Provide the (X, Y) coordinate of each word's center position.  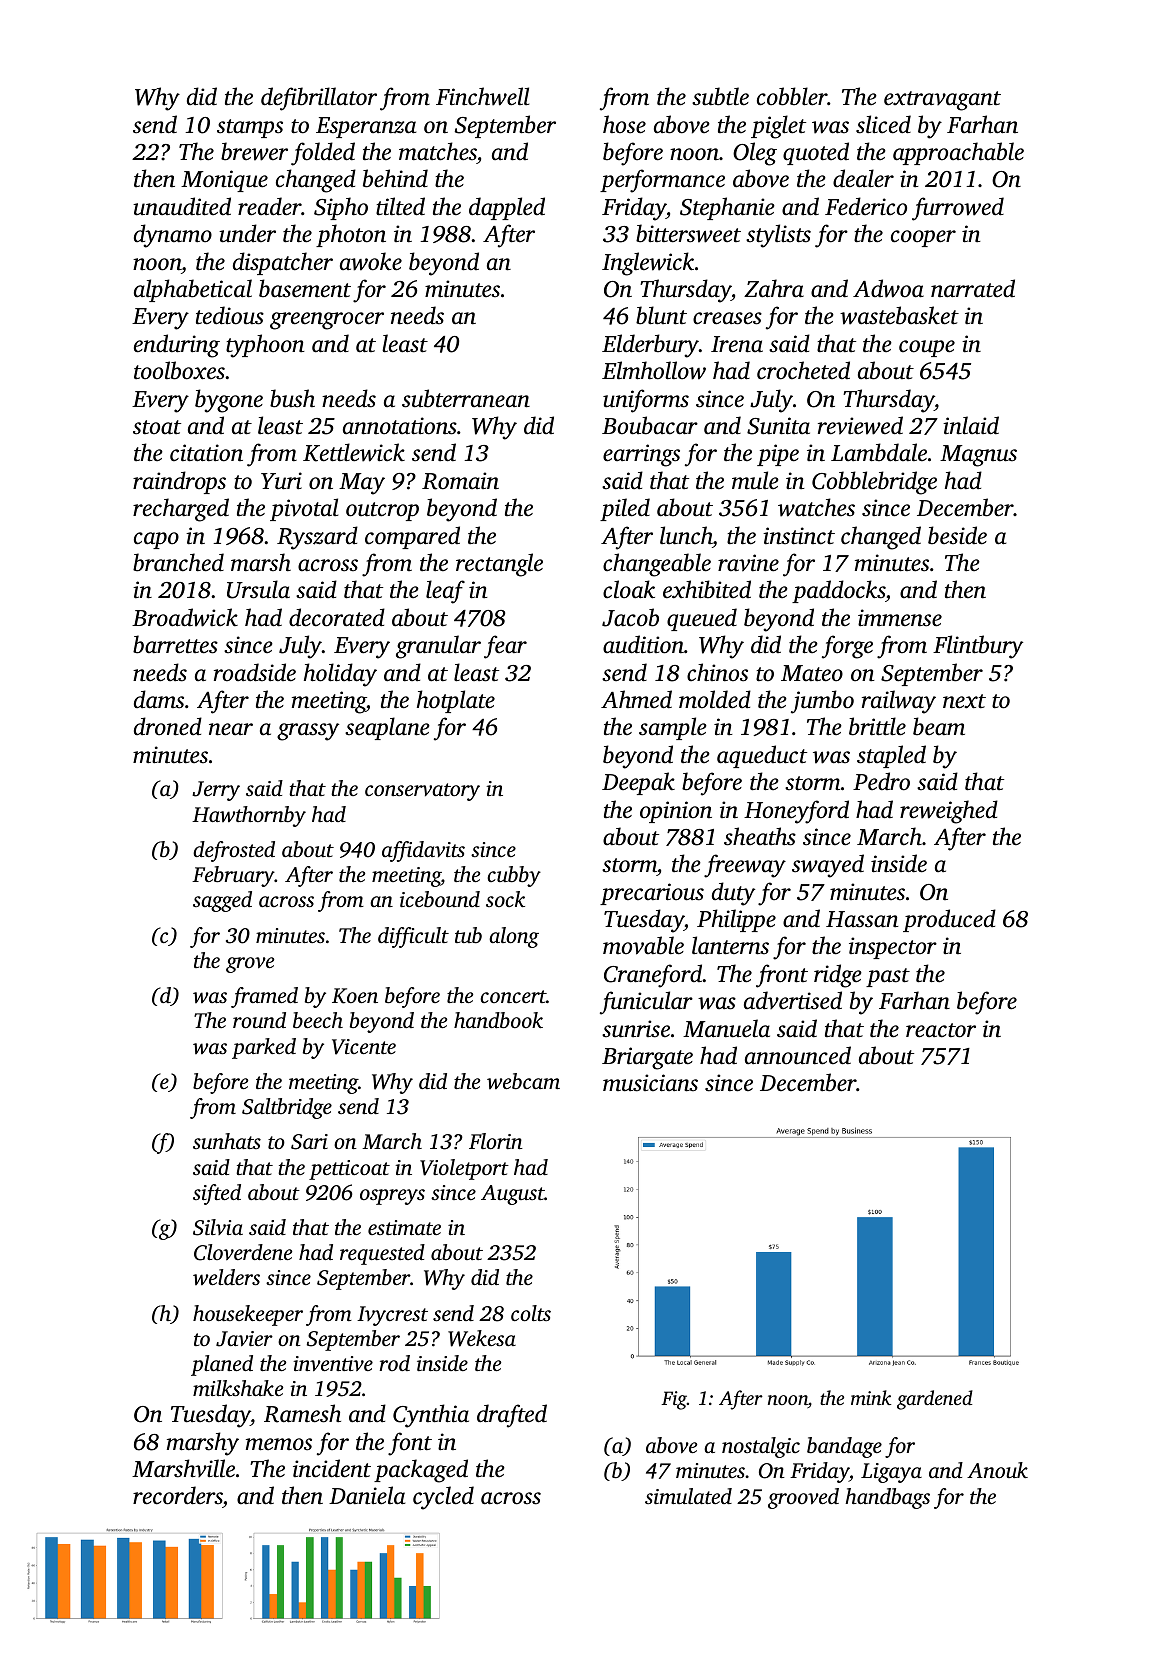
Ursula (258, 589)
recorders (178, 1497)
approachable (958, 153)
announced (798, 1055)
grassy (308, 732)
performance (662, 181)
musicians (650, 1083)
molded (715, 699)
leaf (445, 592)
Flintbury (978, 647)
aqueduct (762, 756)
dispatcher (283, 263)
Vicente (364, 1047)
